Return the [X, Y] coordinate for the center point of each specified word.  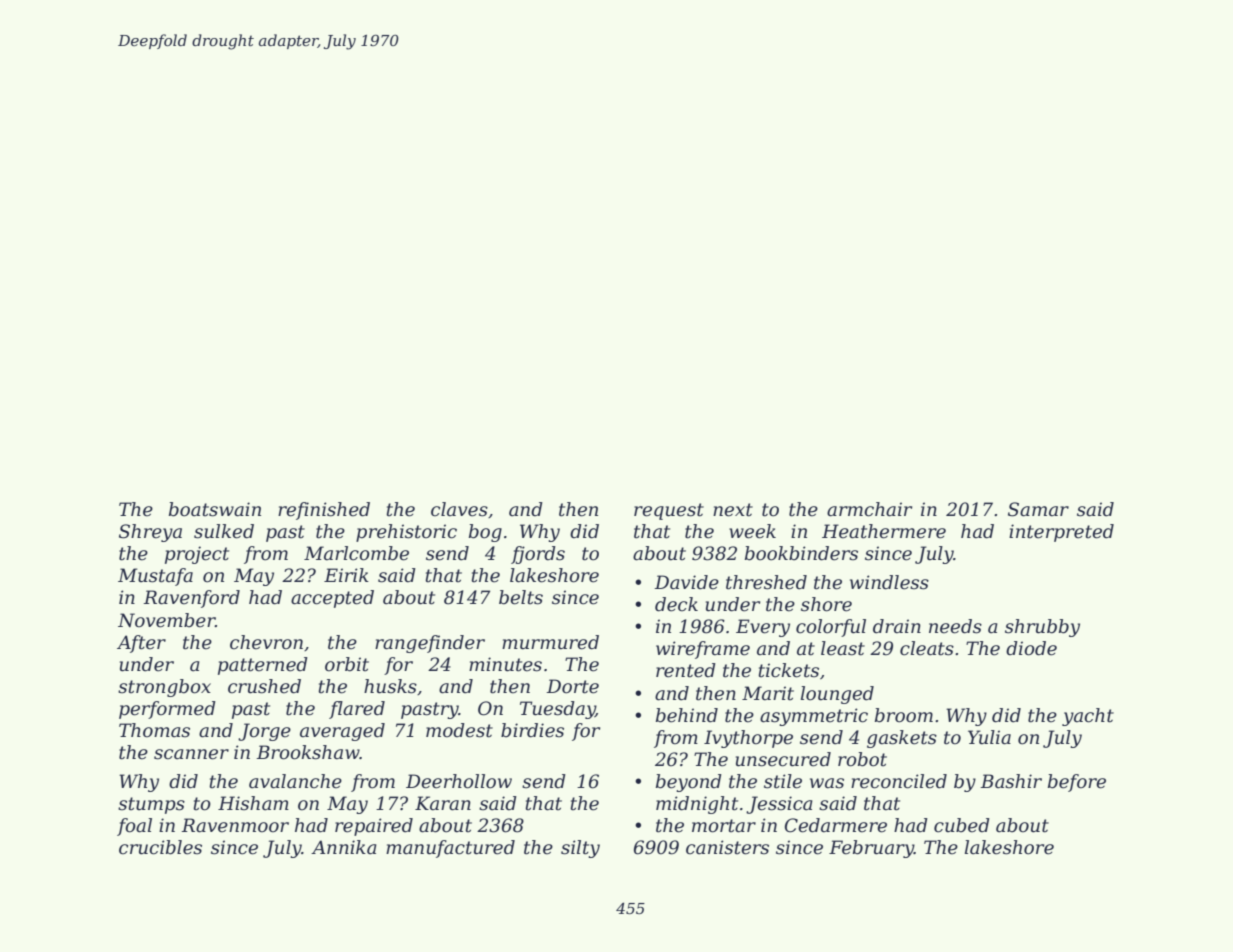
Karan [443, 803]
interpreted [1061, 533]
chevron [266, 642]
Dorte [572, 686]
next [733, 510]
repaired [374, 827]
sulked [224, 531]
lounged [837, 695]
